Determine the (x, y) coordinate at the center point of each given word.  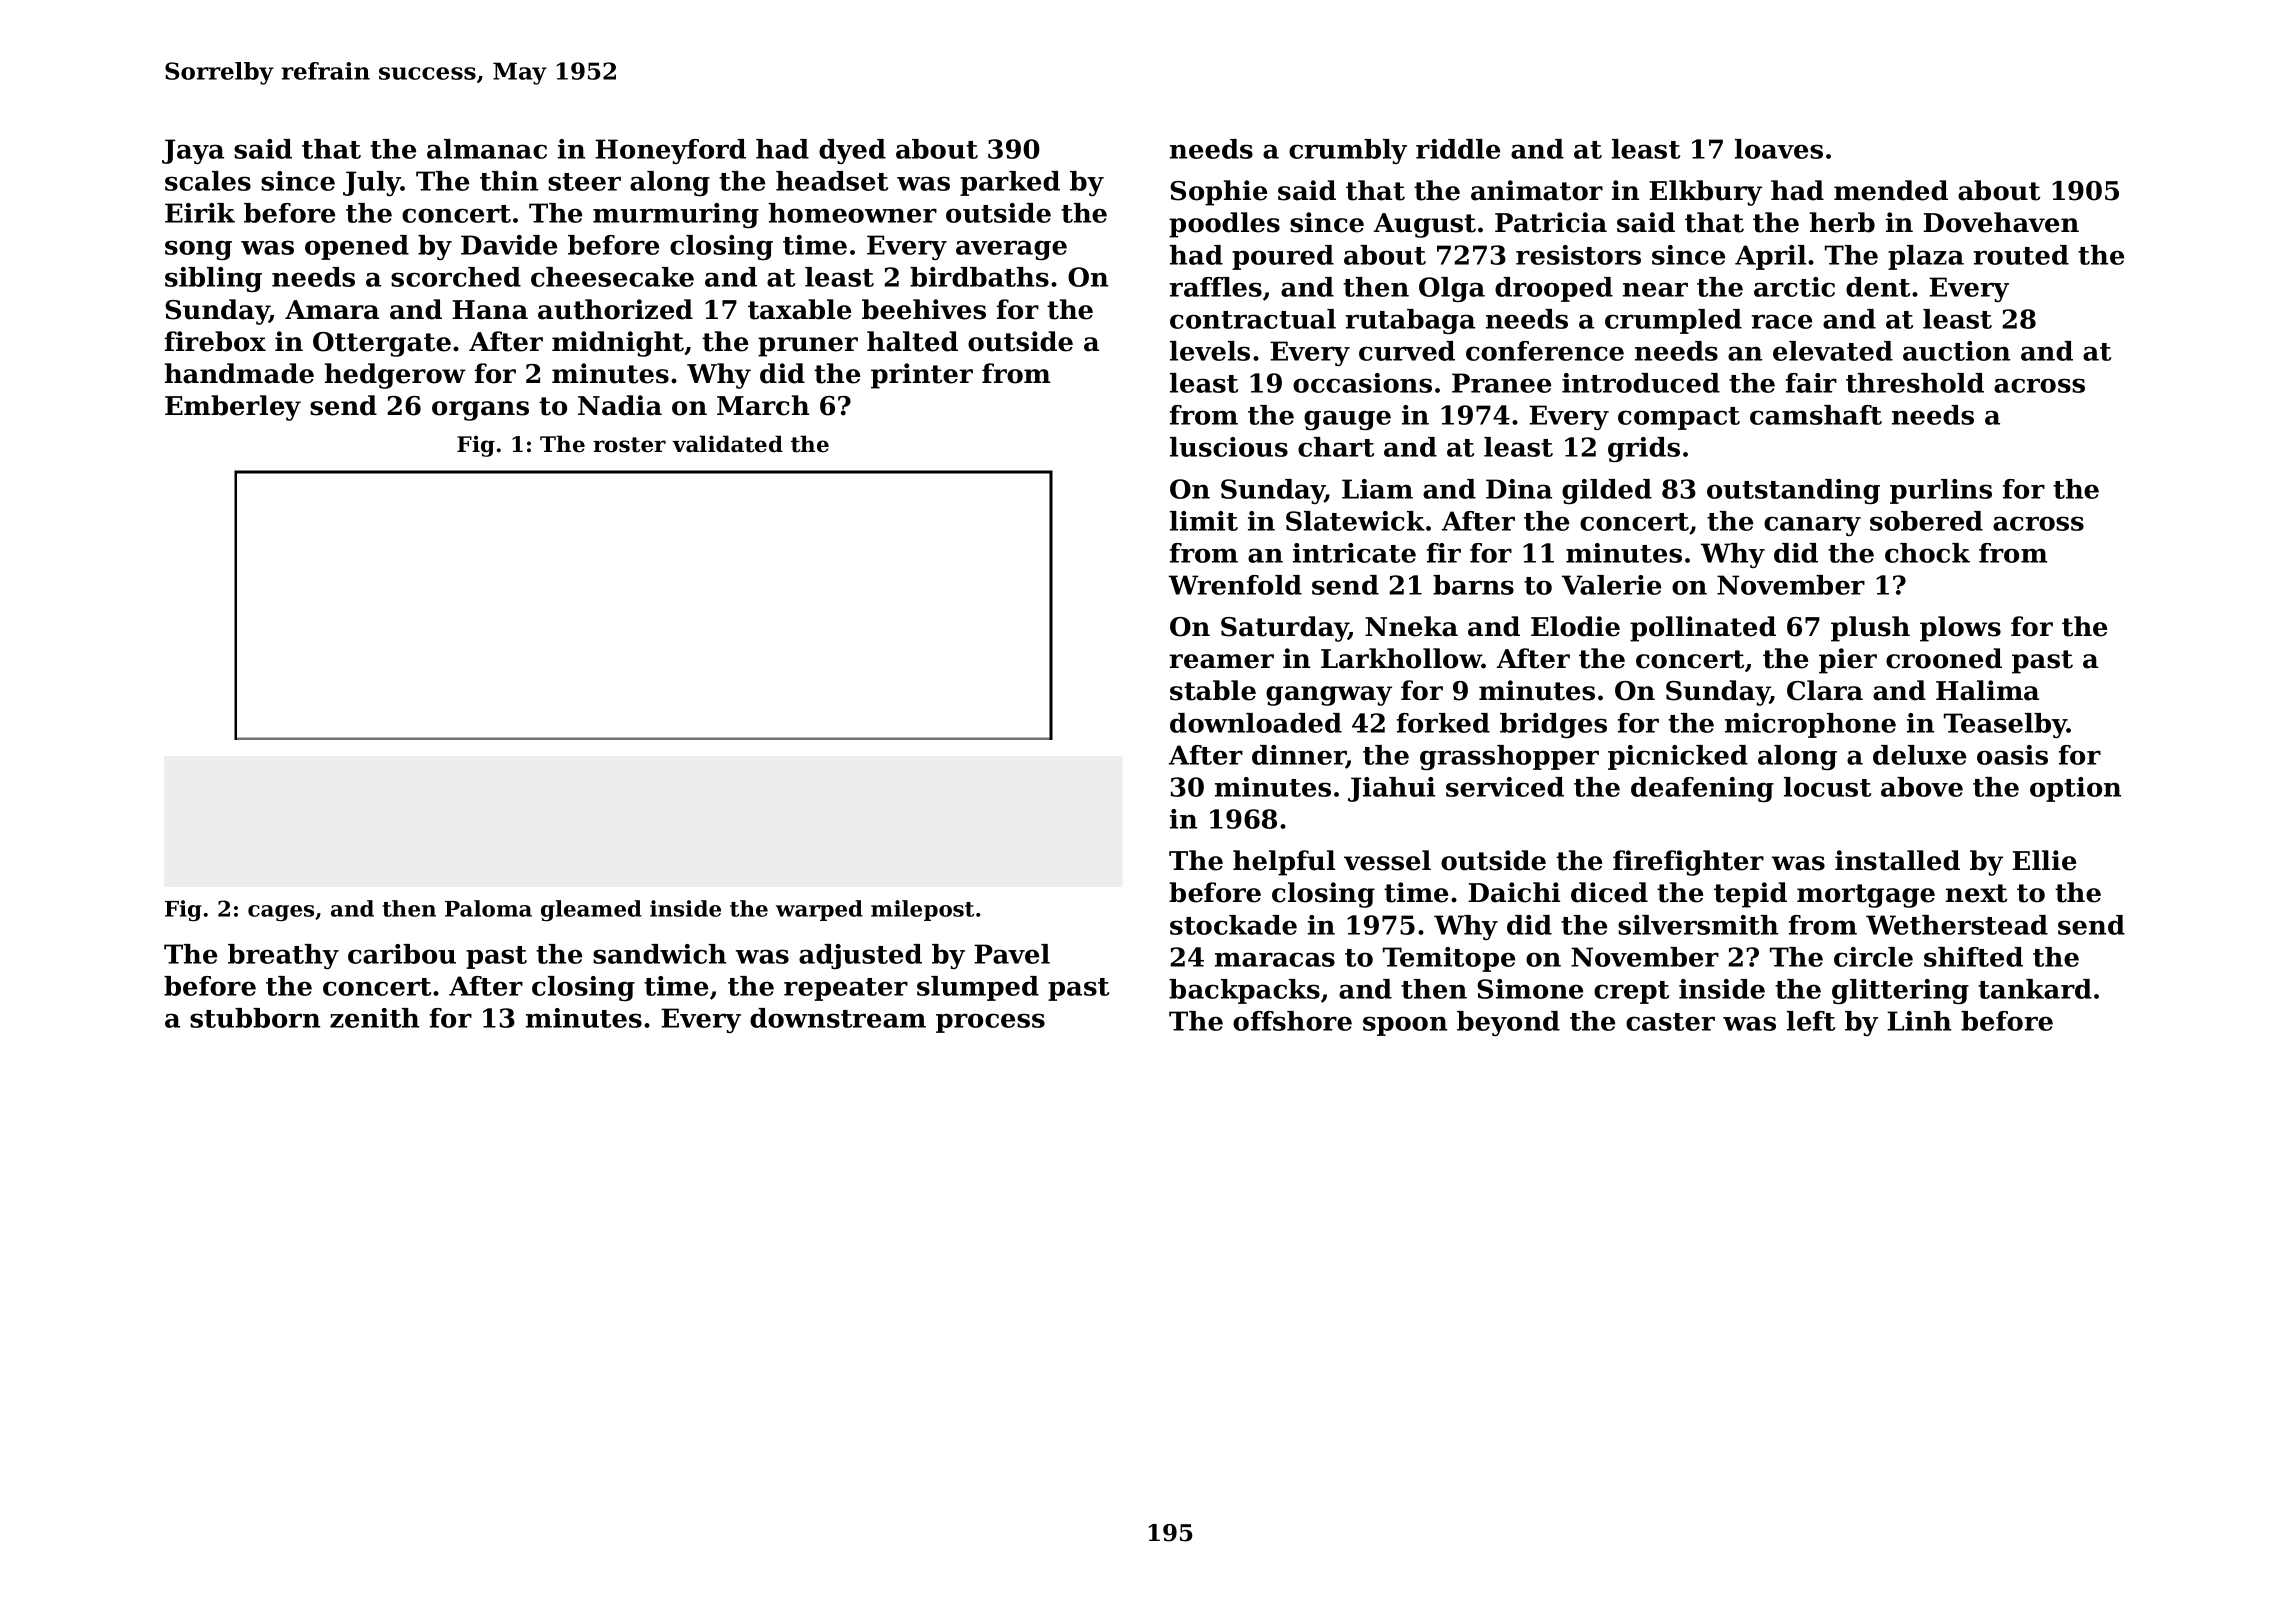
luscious (1229, 447)
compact (1679, 418)
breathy (283, 956)
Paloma (488, 908)
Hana (490, 310)
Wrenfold (1235, 585)
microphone (1810, 725)
